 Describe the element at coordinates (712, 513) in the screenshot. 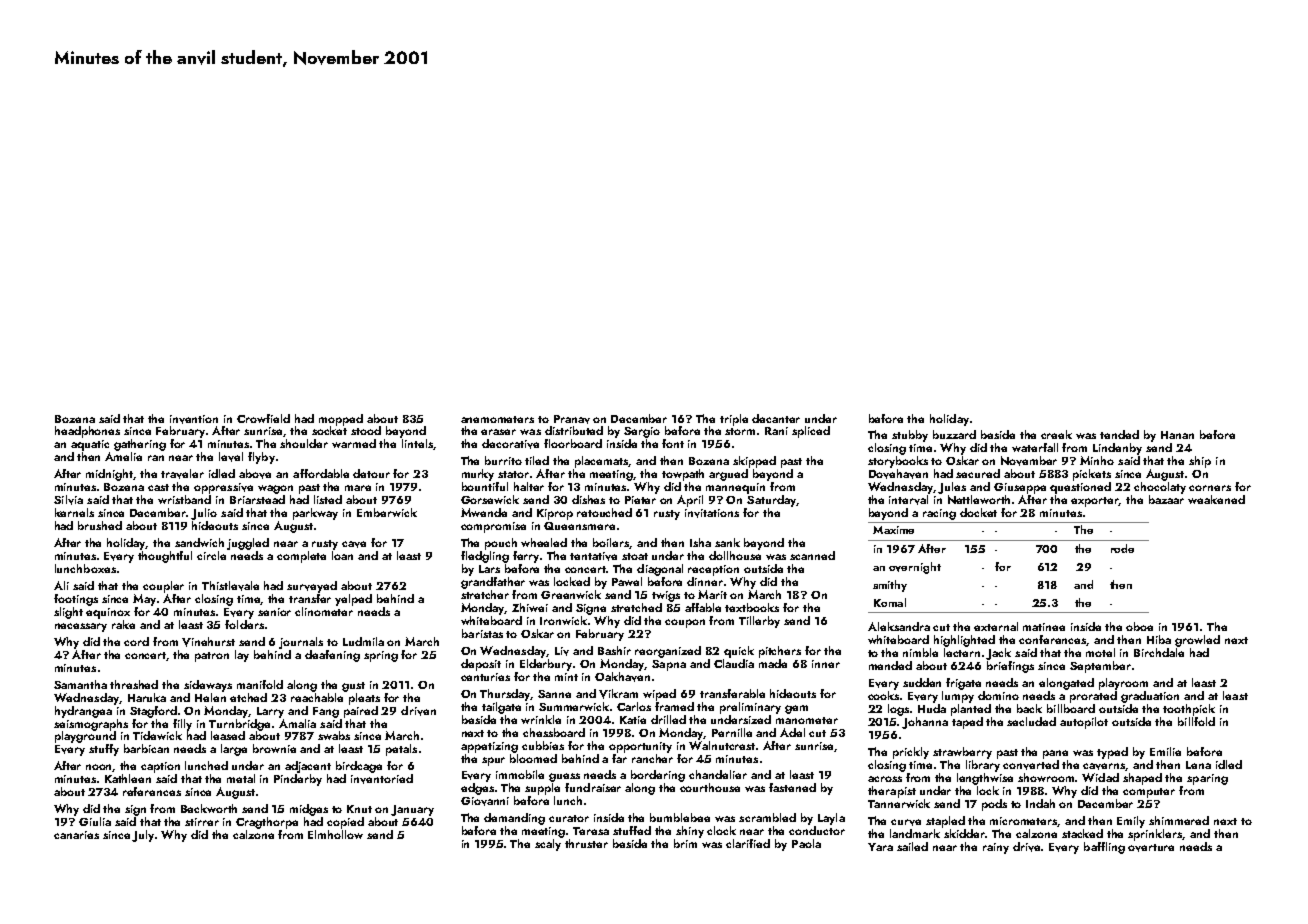

I see `invitations` at that location.
